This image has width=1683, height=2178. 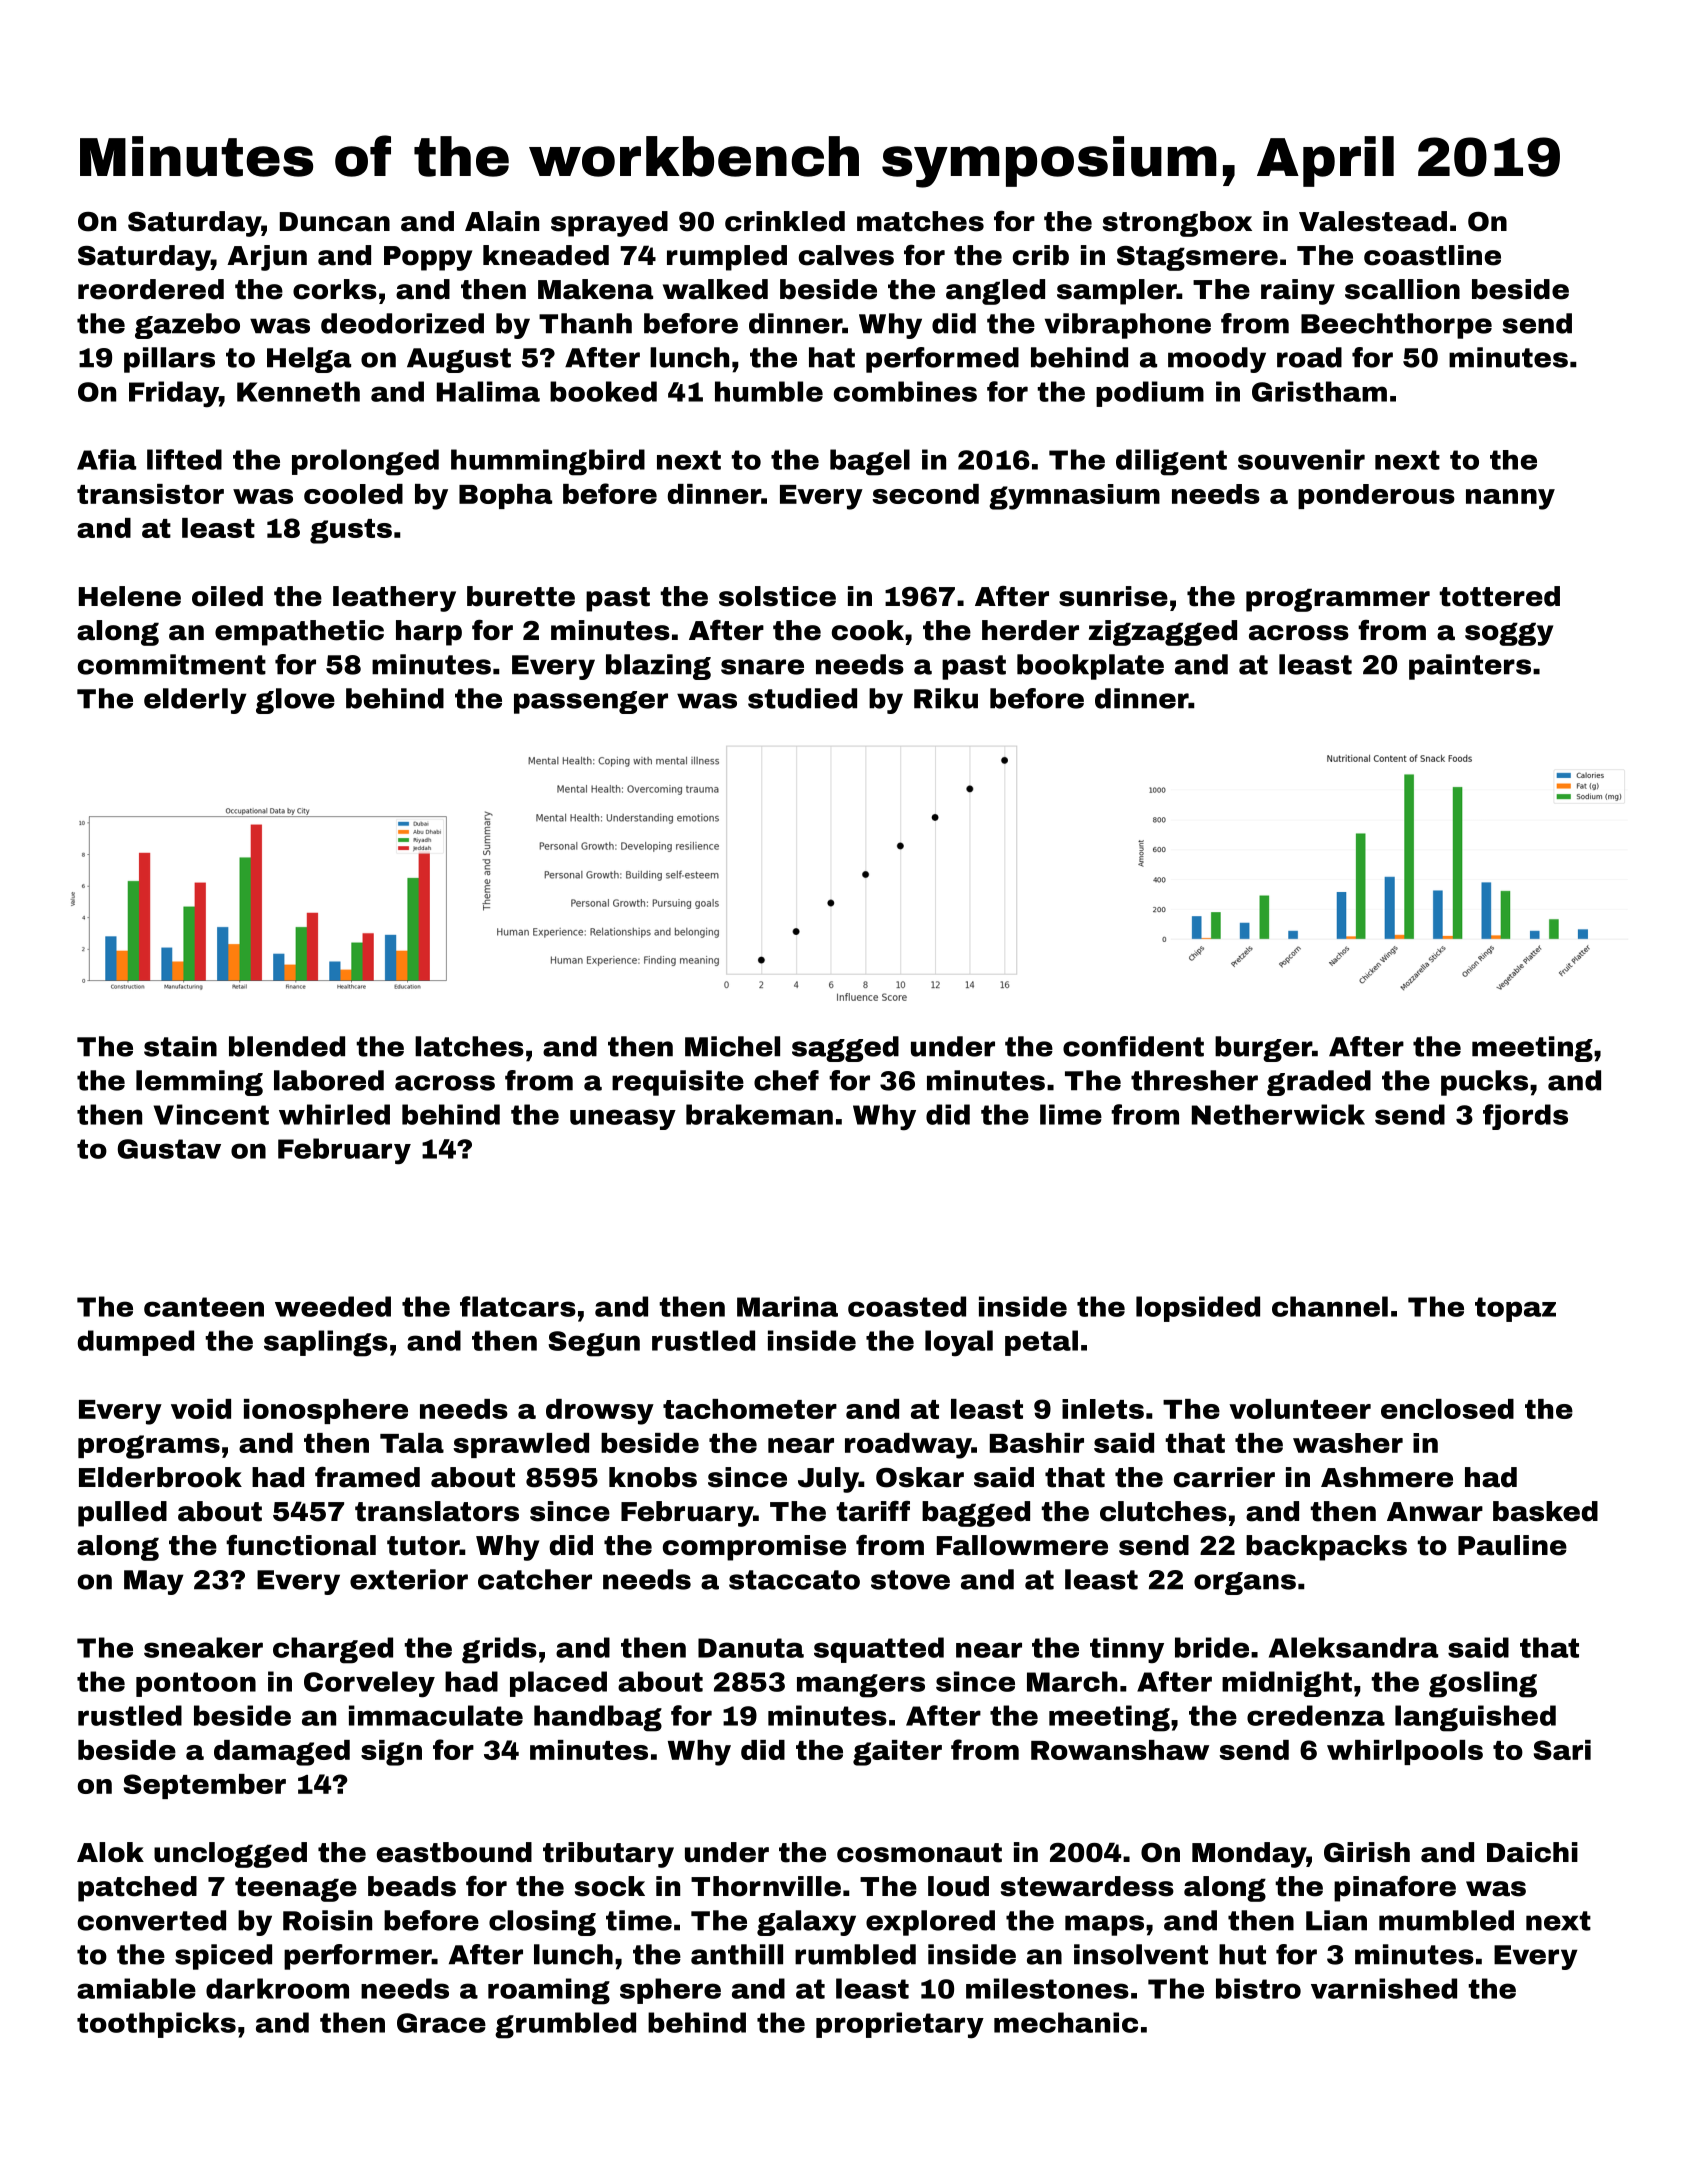 I want to click on staccato, so click(x=794, y=1580).
